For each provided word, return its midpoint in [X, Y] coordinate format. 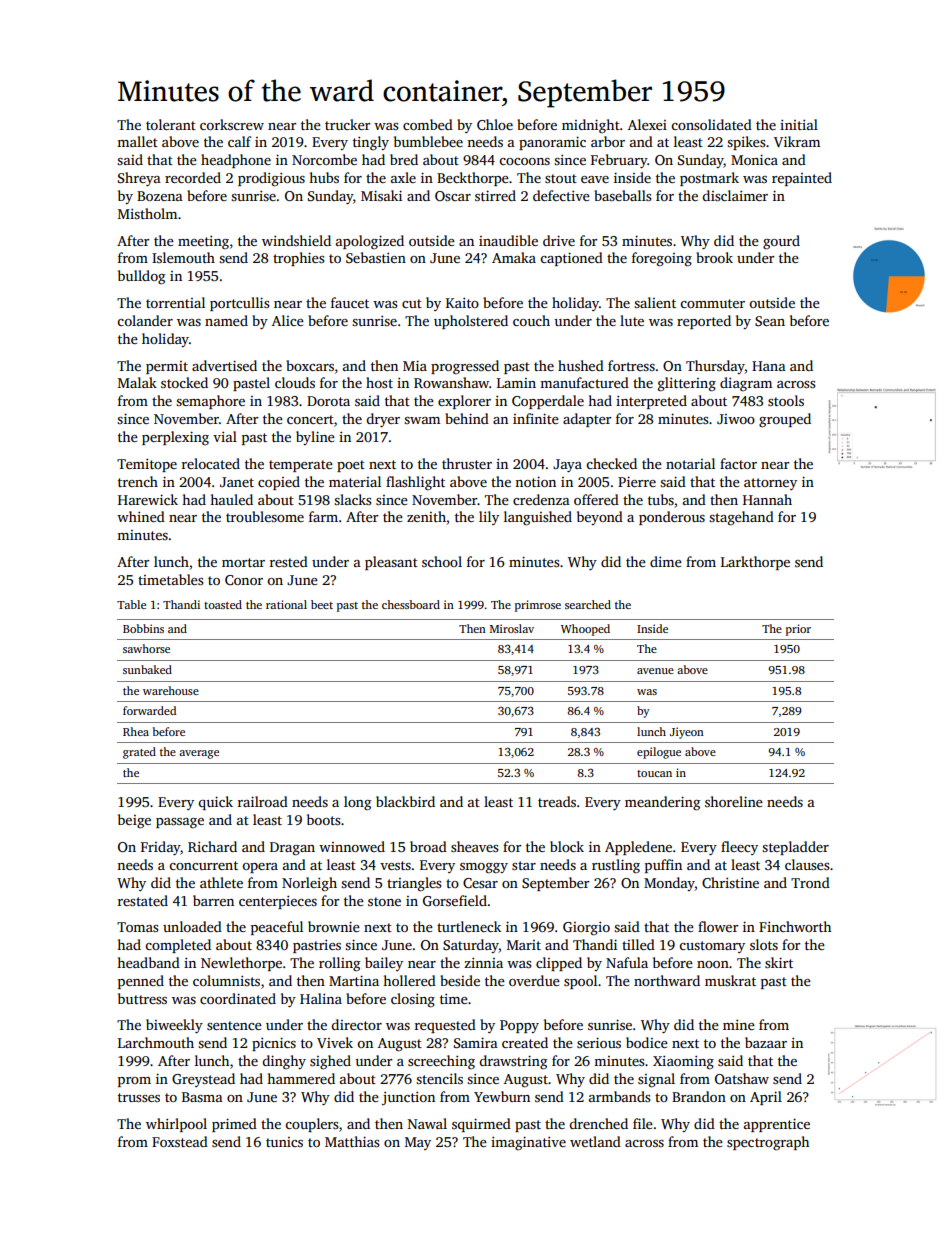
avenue [655, 671]
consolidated [711, 124]
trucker [347, 124]
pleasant [391, 563]
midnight [591, 126]
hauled [231, 499]
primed [234, 1125]
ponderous [672, 518]
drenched [598, 1123]
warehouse [171, 690]
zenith [426, 516]
